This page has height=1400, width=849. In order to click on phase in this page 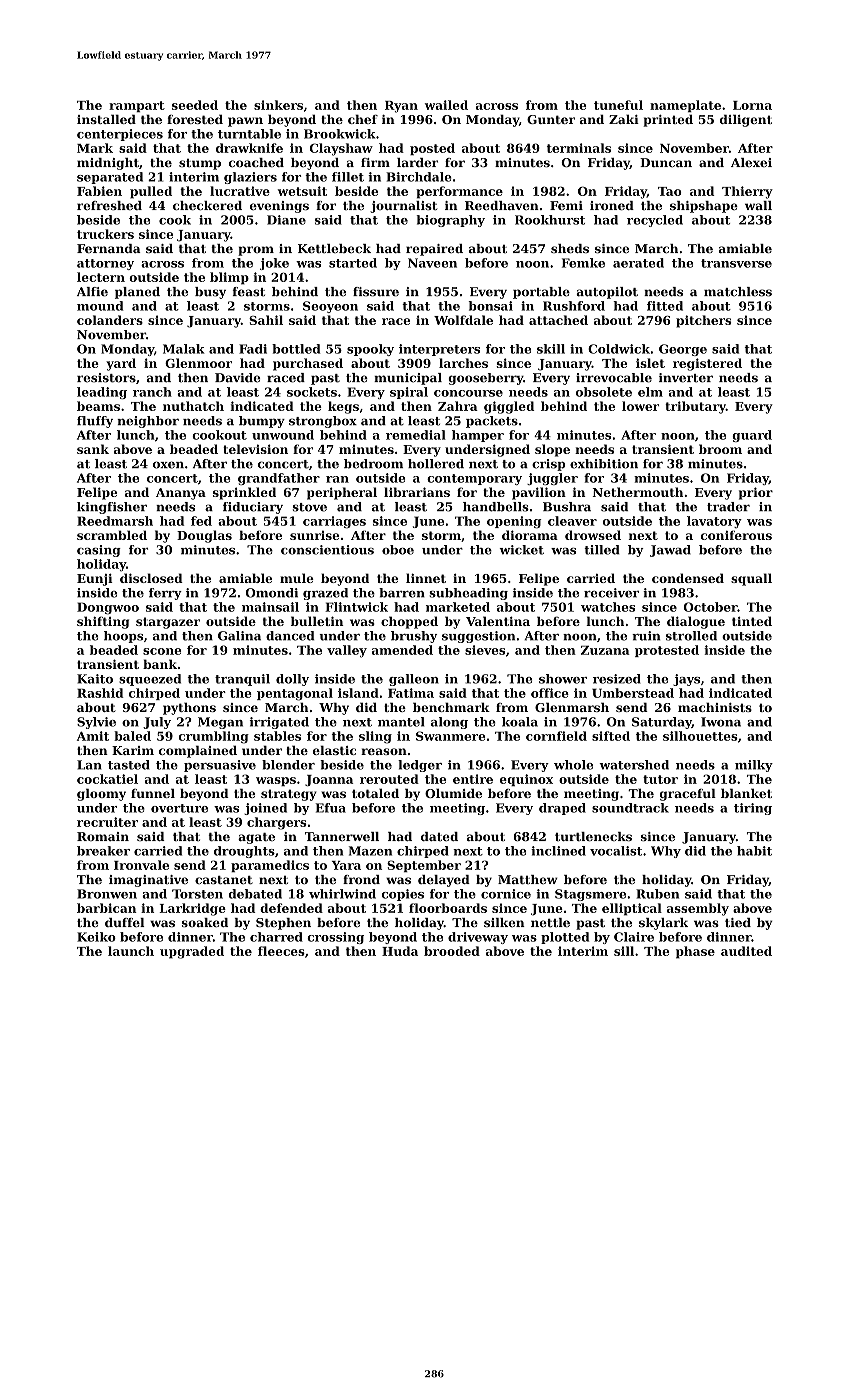, I will do `click(695, 952)`.
